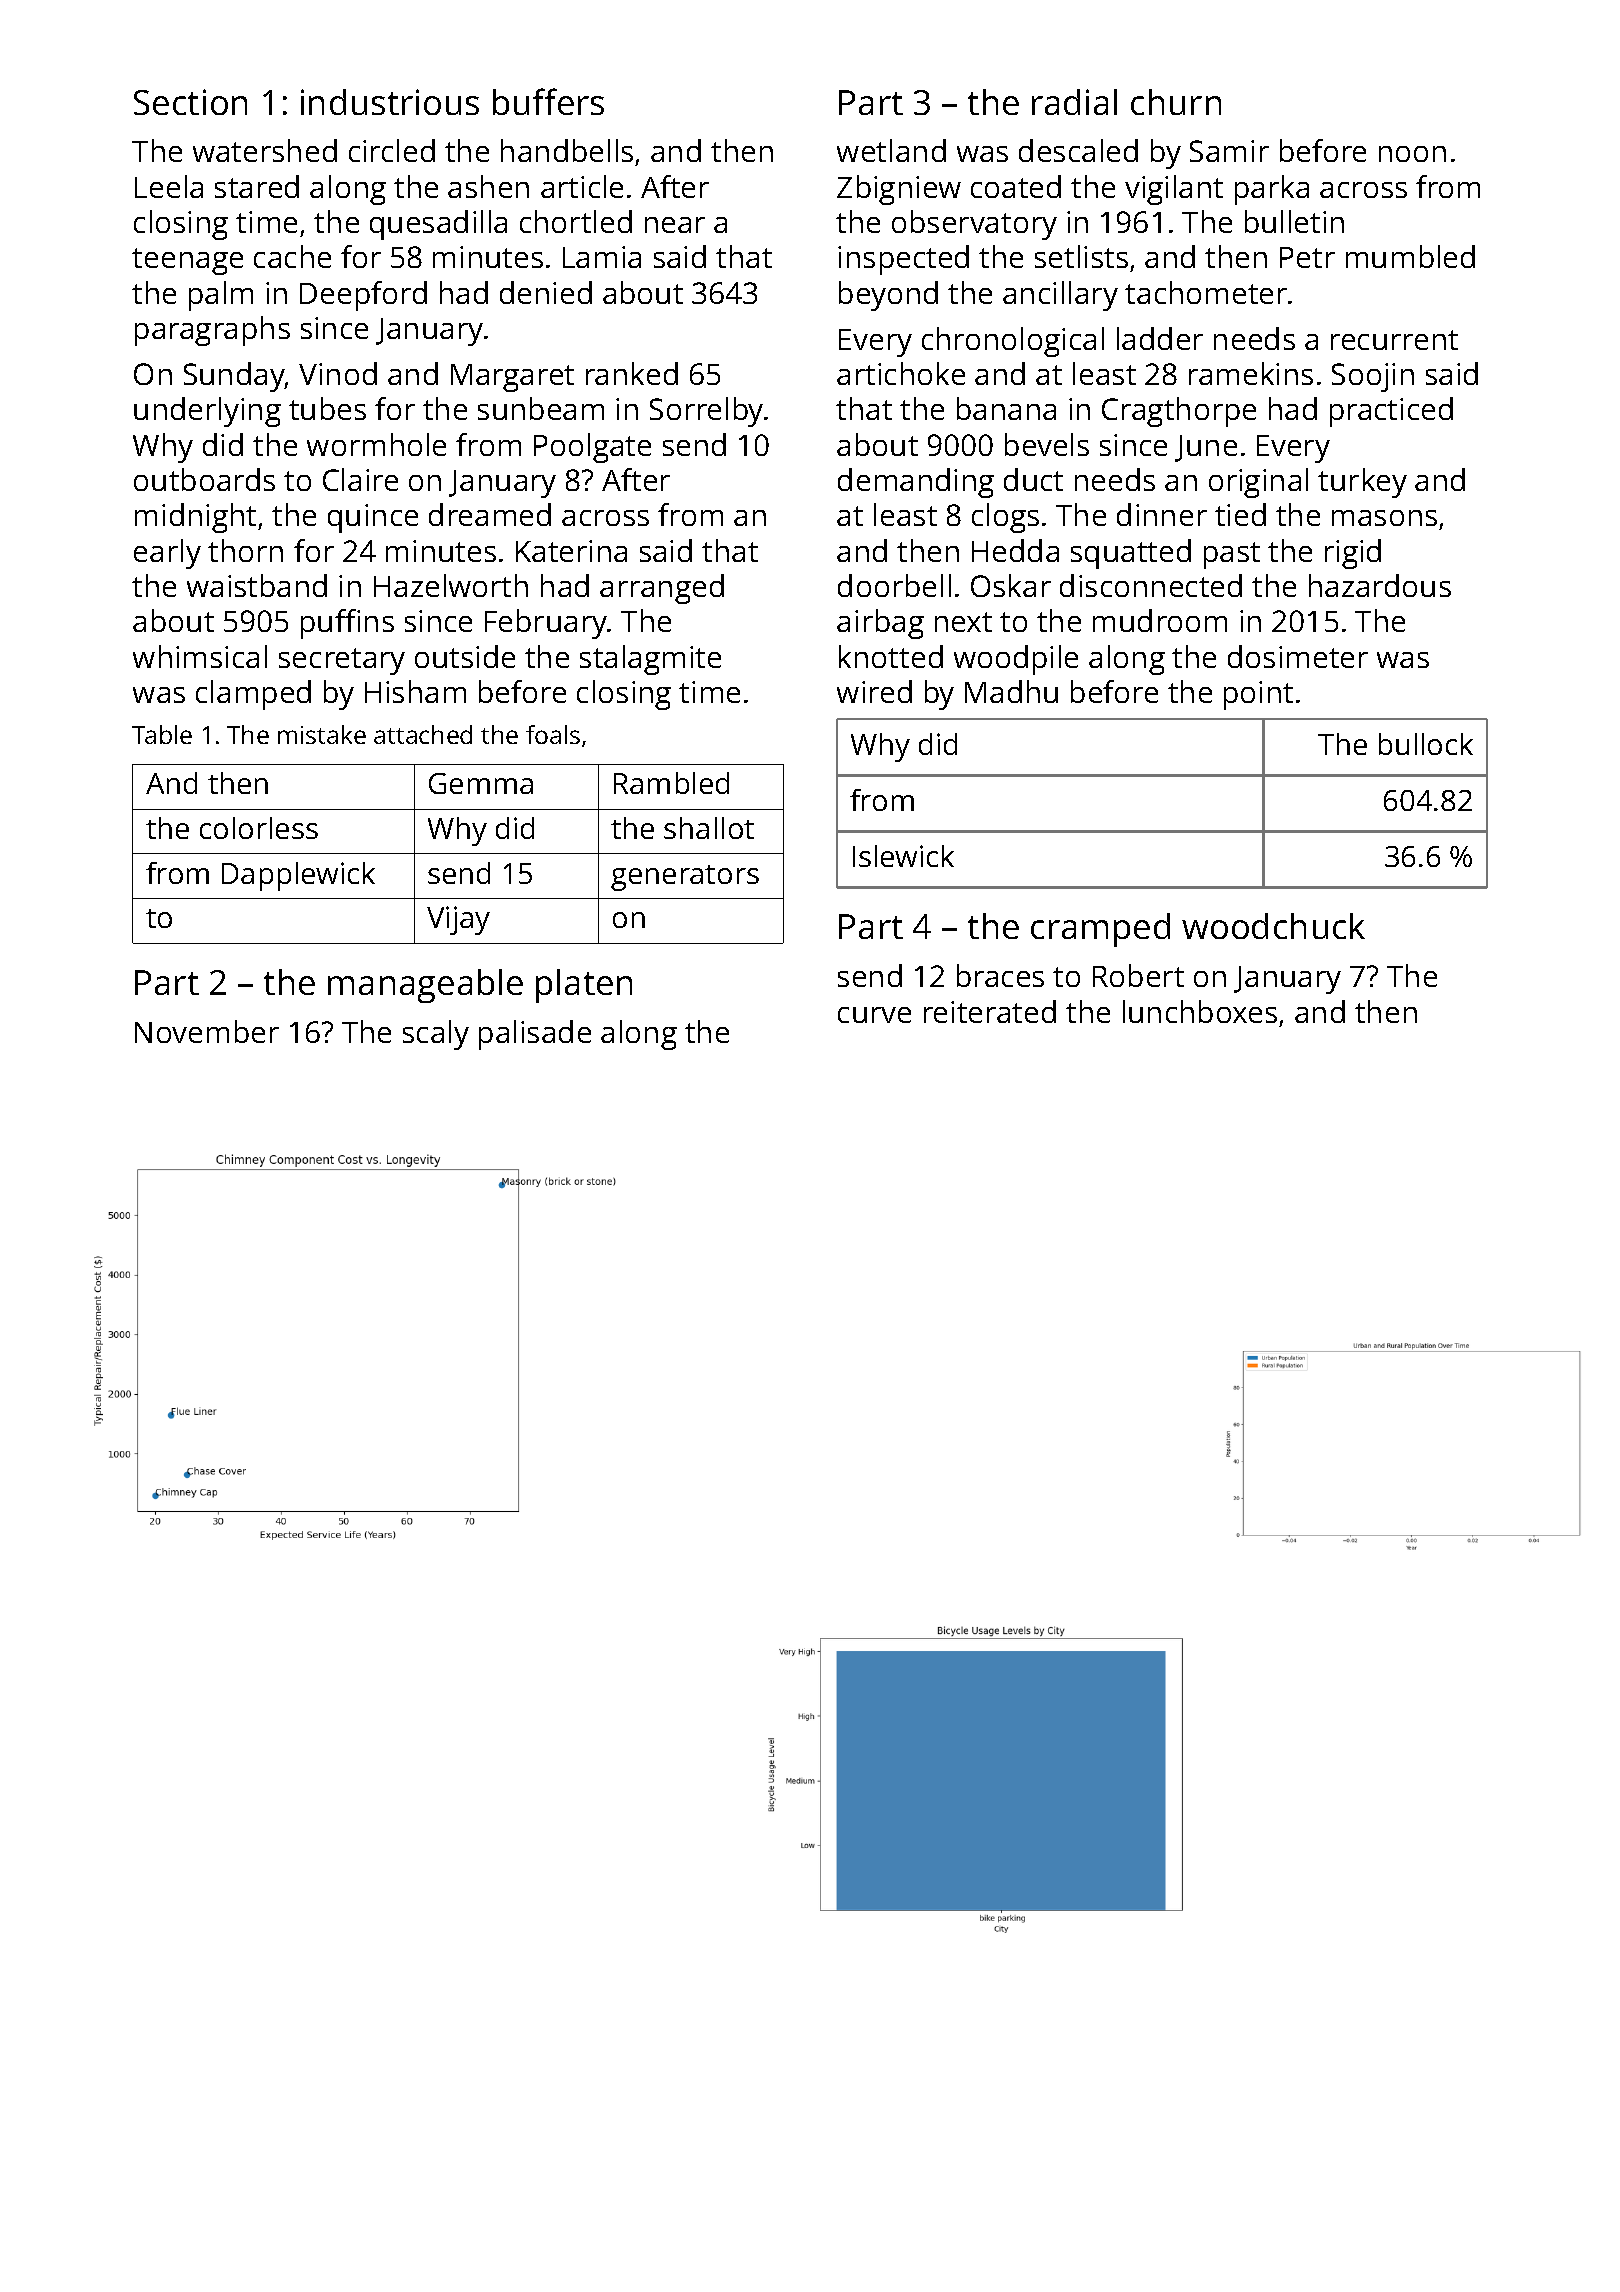  I want to click on Soojin, so click(1373, 377).
